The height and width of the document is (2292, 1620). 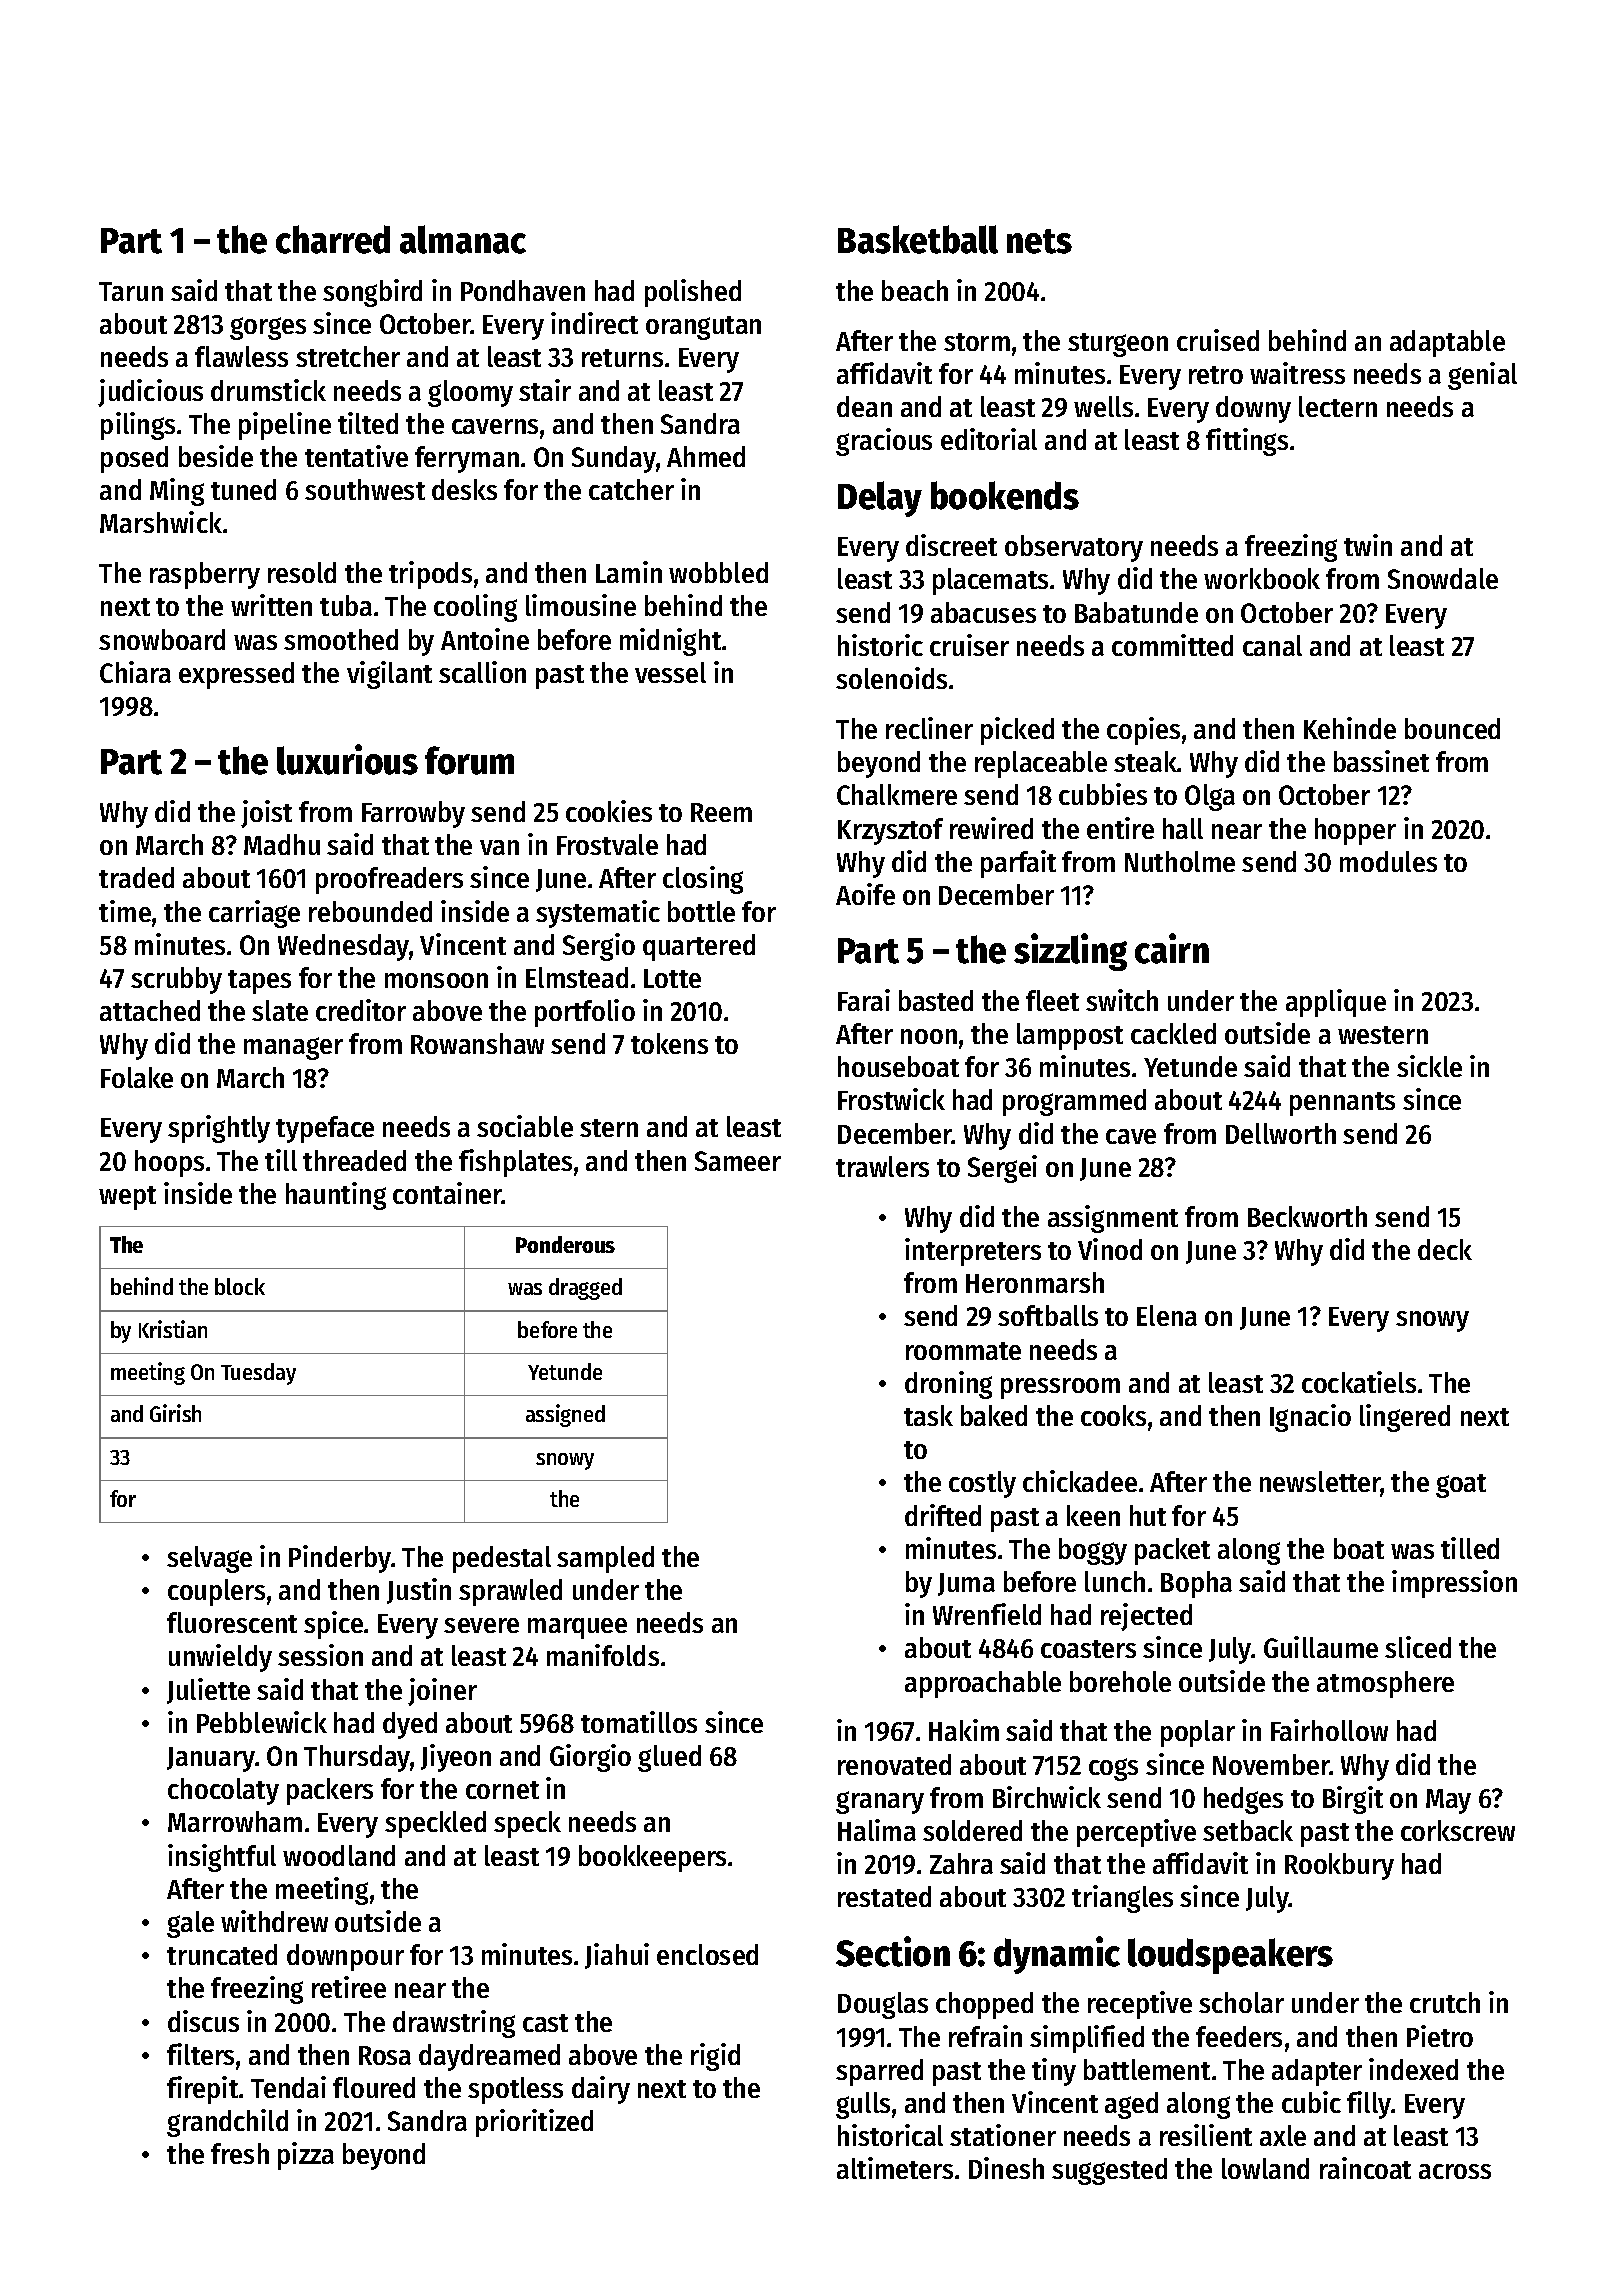 I want to click on task, so click(x=928, y=1415).
